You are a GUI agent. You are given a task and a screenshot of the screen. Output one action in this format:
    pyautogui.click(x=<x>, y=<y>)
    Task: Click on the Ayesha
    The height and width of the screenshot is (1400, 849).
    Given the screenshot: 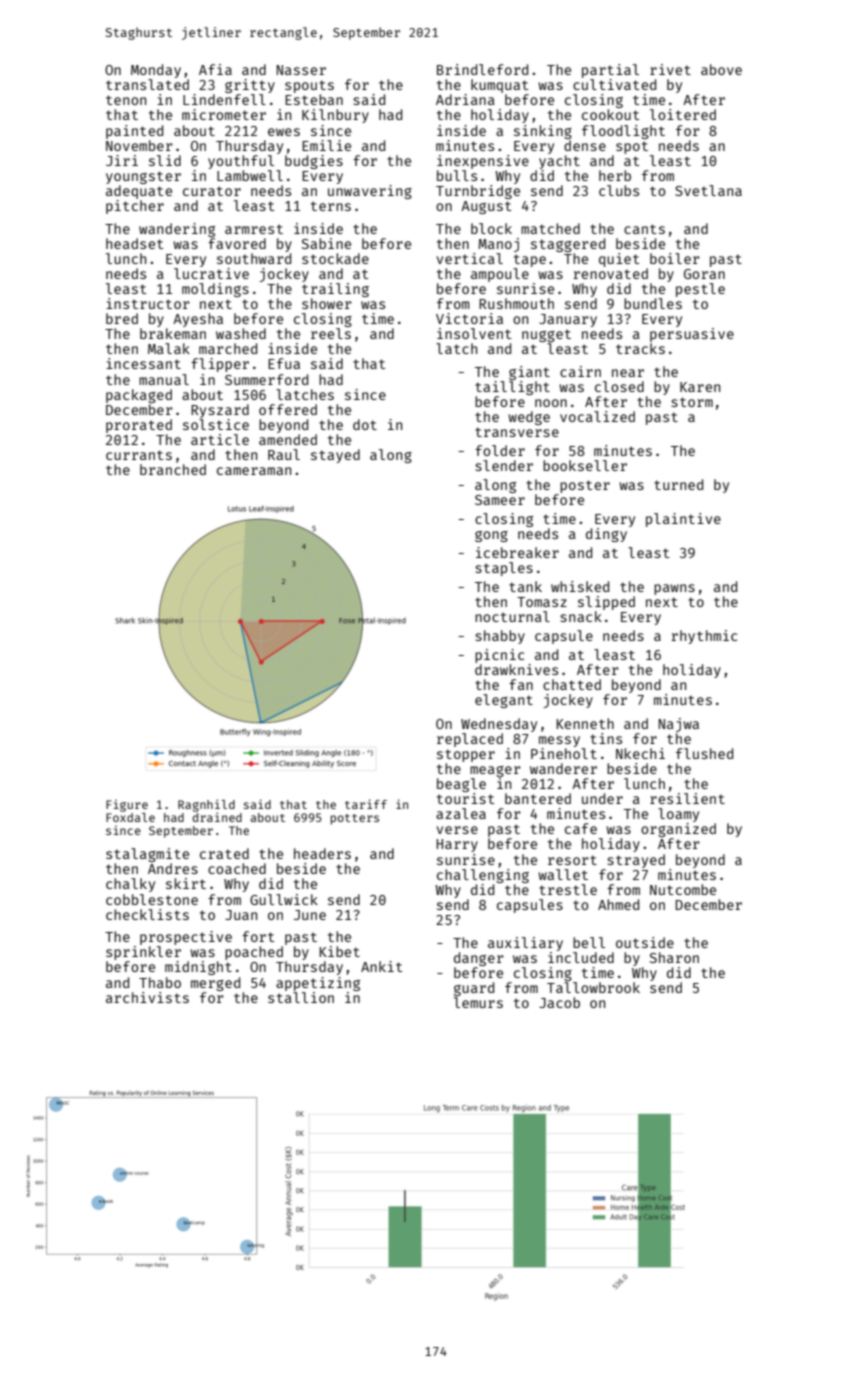 What is the action you would take?
    pyautogui.click(x=198, y=320)
